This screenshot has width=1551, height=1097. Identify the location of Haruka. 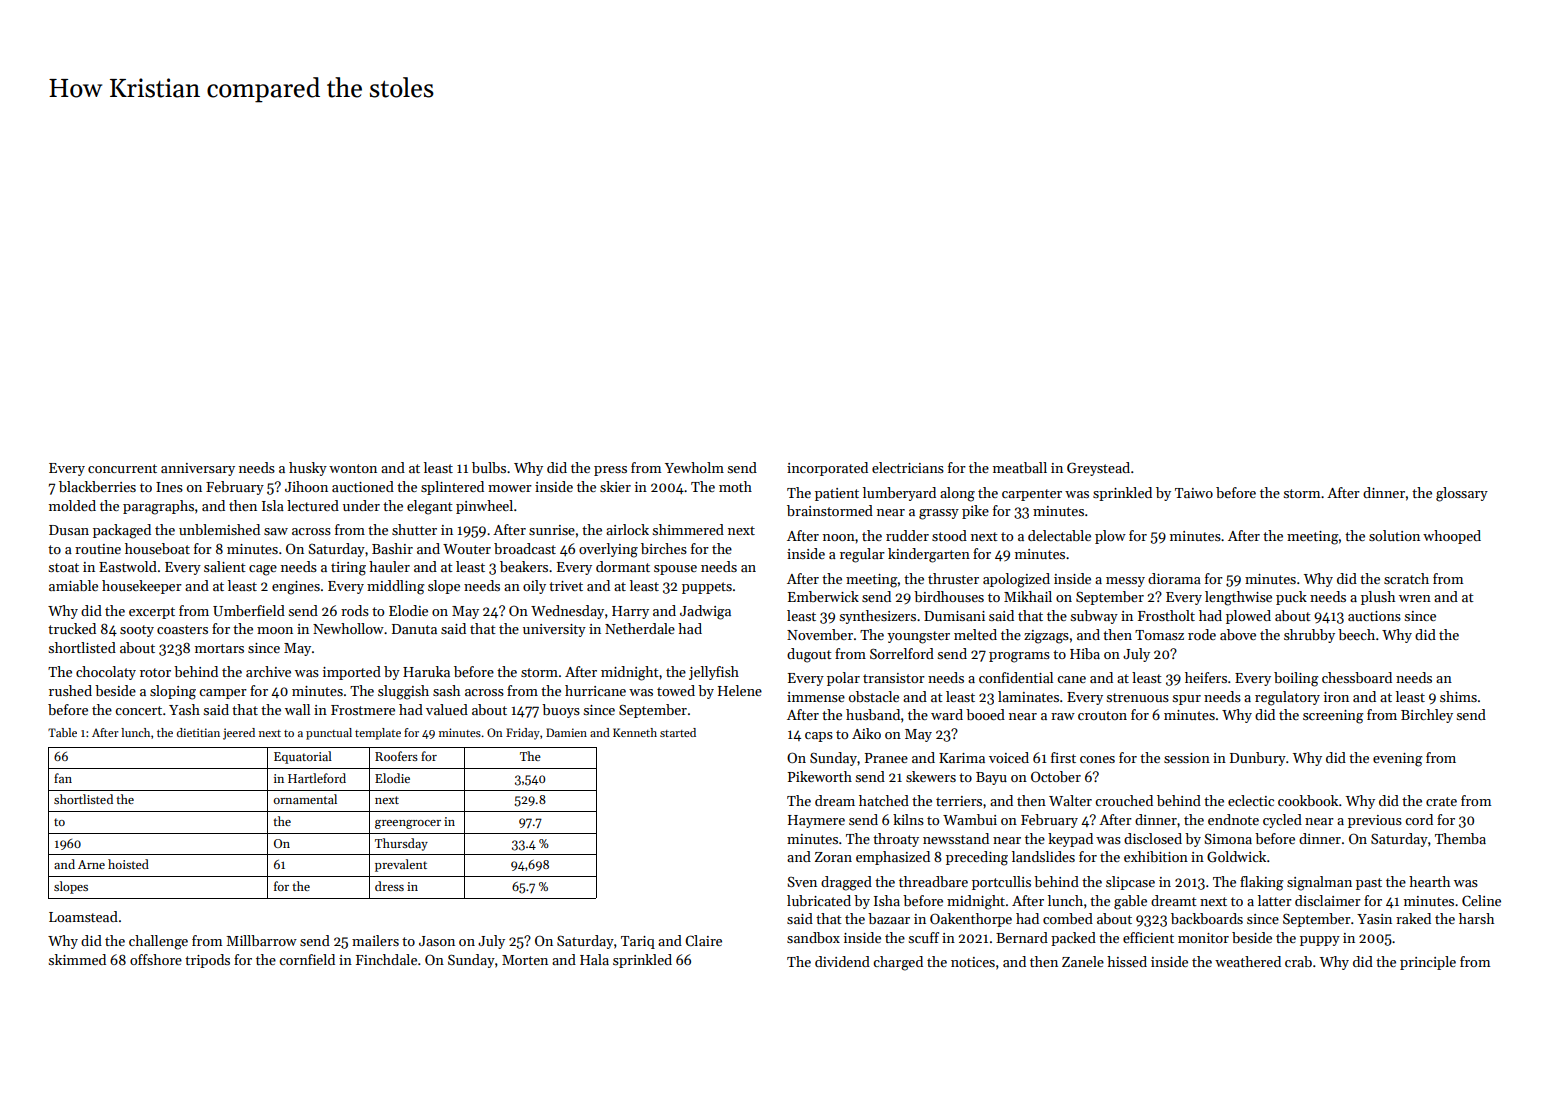
(426, 671).
